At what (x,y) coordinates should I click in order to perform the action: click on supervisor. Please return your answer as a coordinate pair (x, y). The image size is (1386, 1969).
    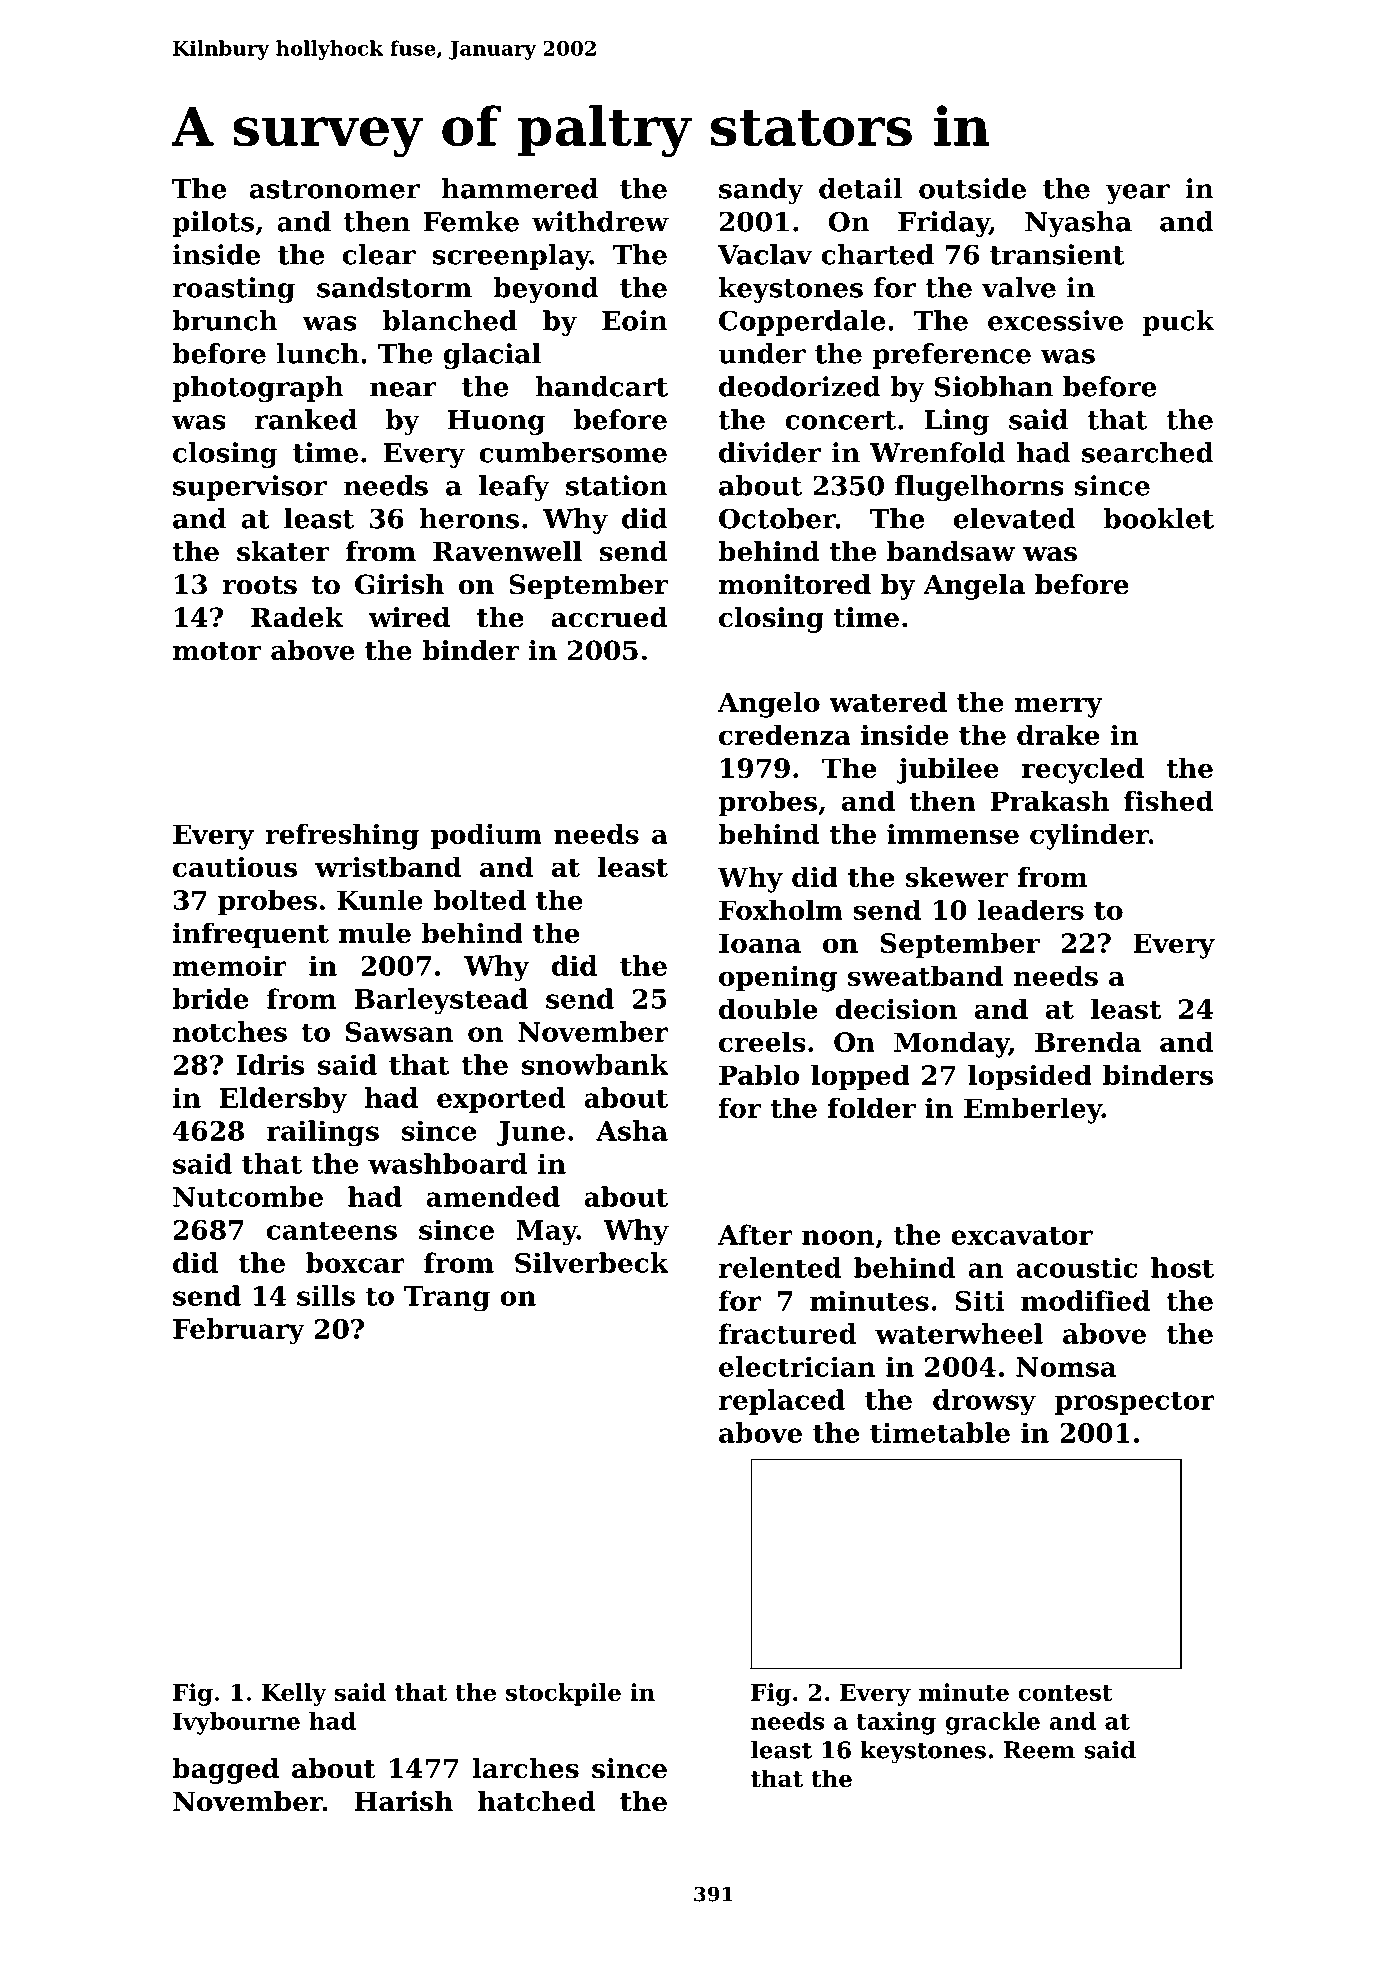
    Looking at the image, I should click on (250, 488).
